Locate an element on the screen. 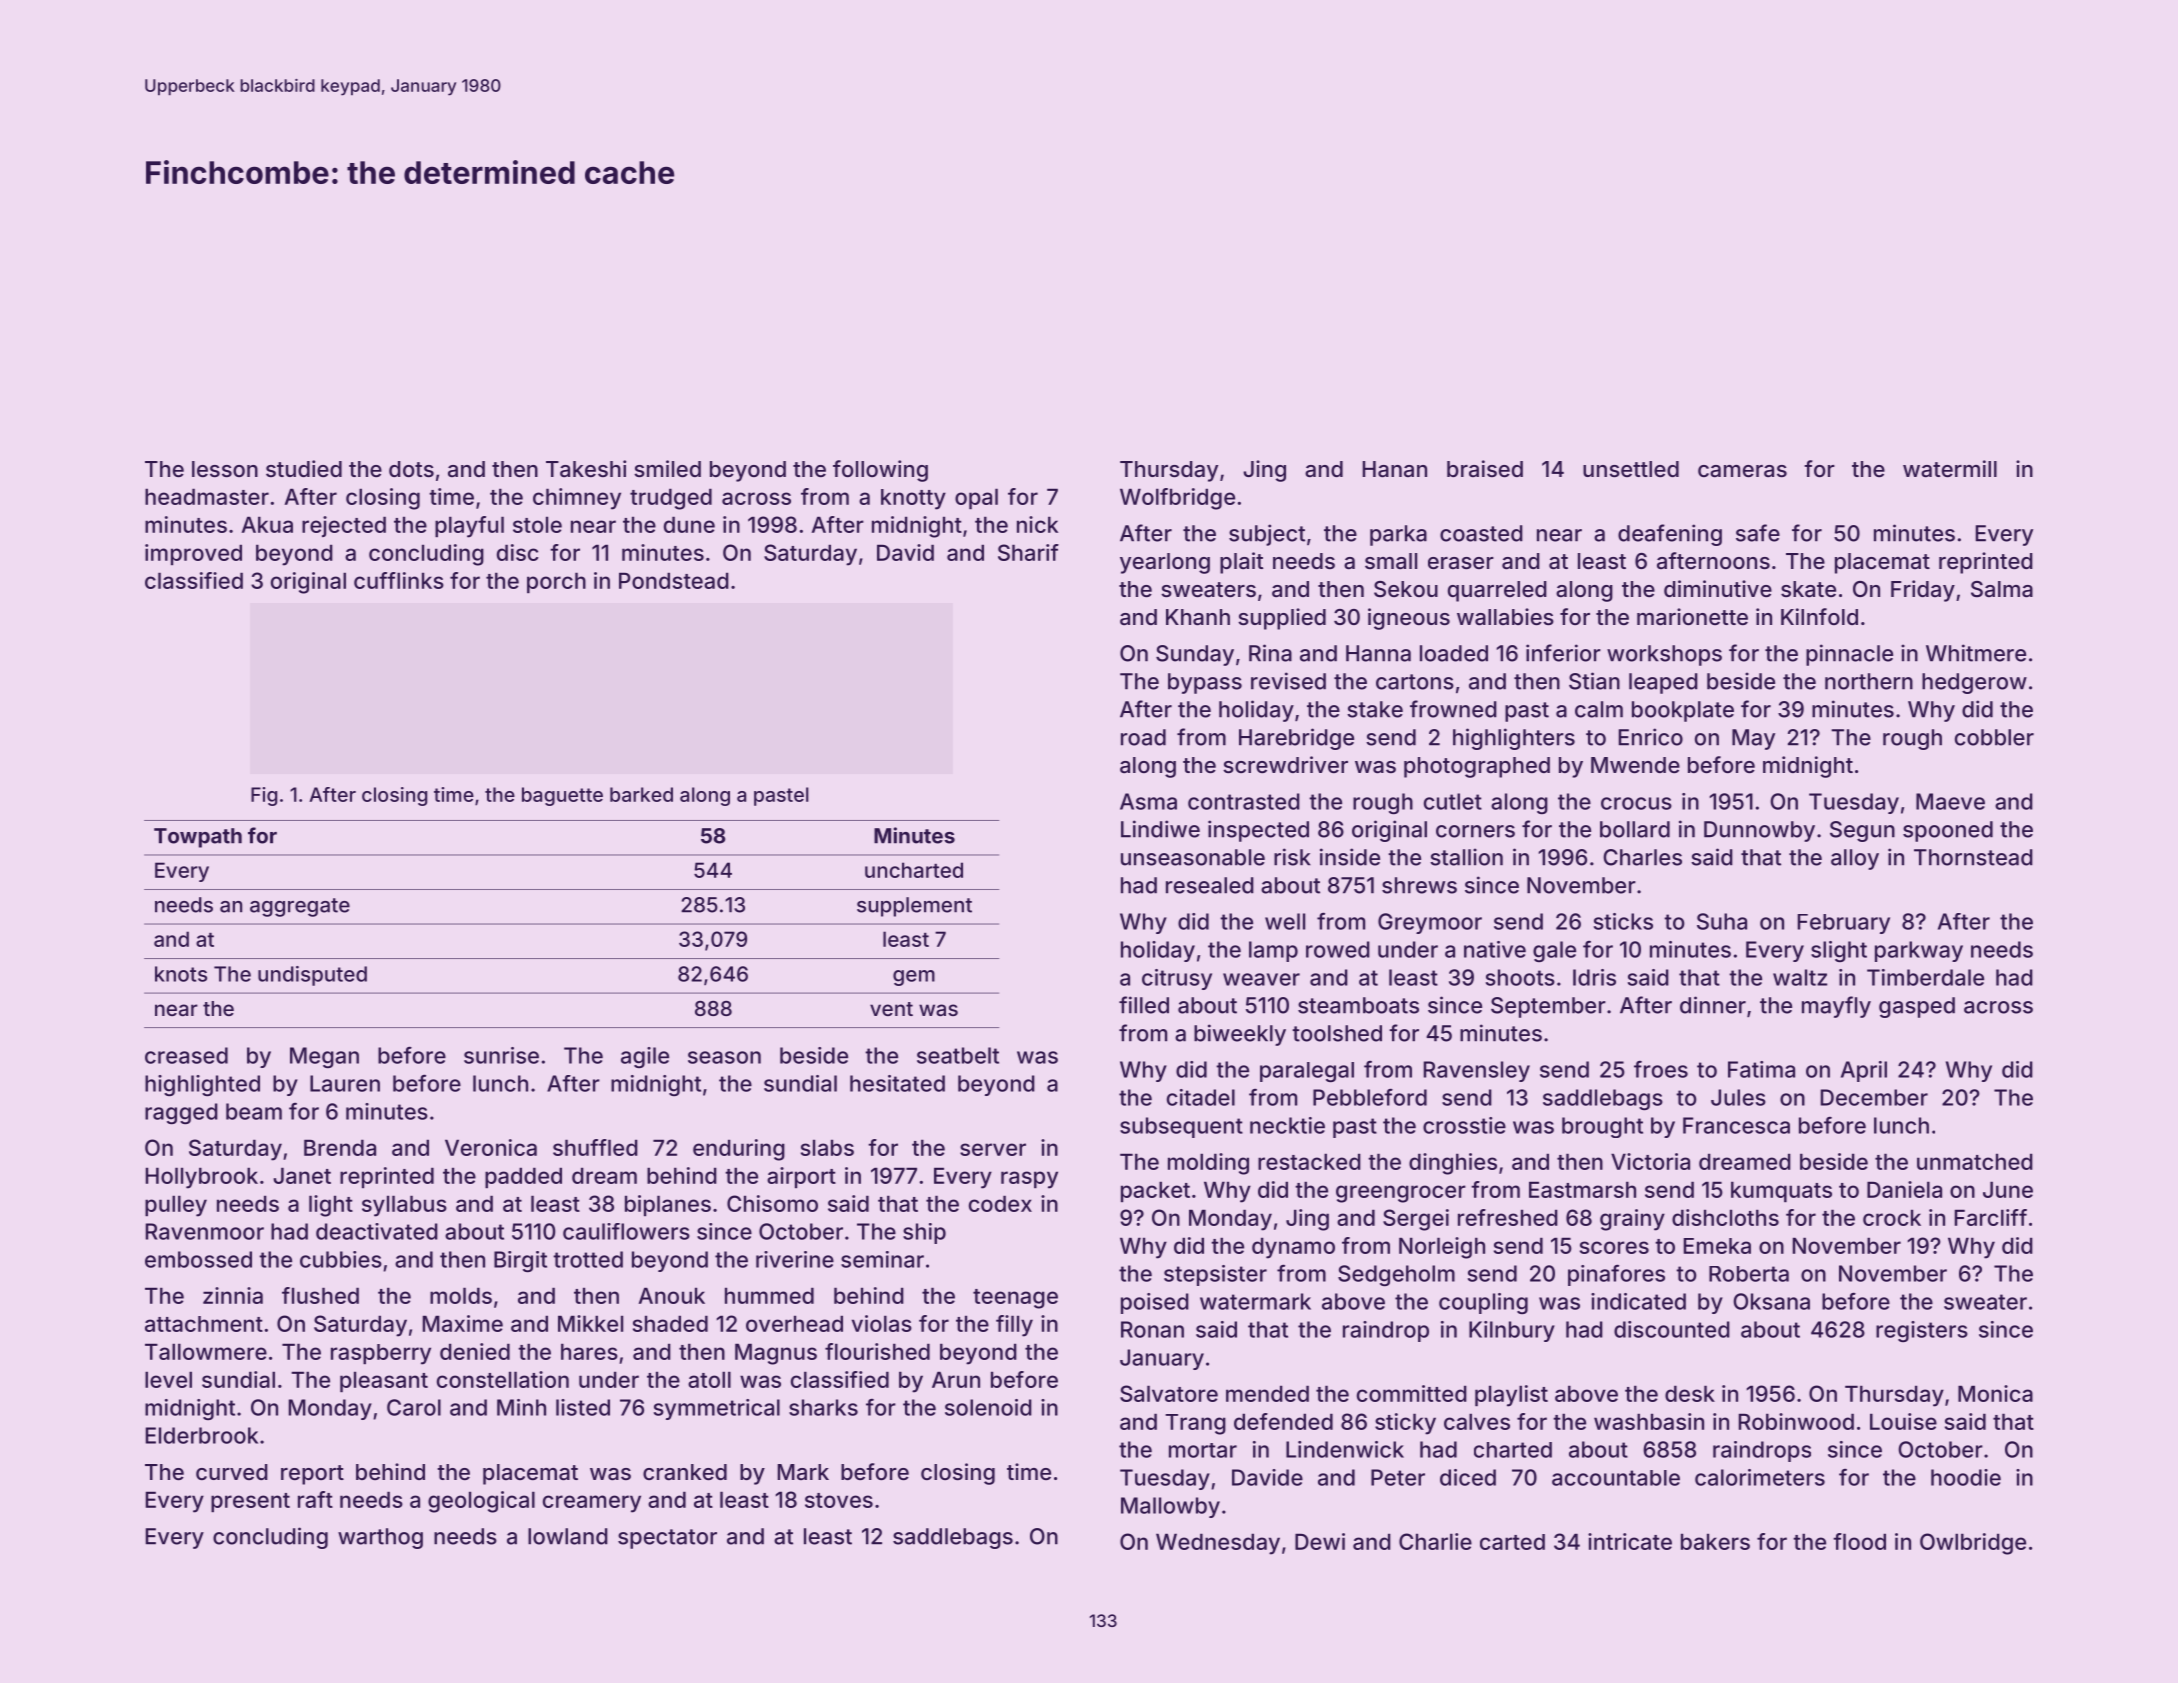 The image size is (2178, 1683). spectator is located at coordinates (667, 1539).
